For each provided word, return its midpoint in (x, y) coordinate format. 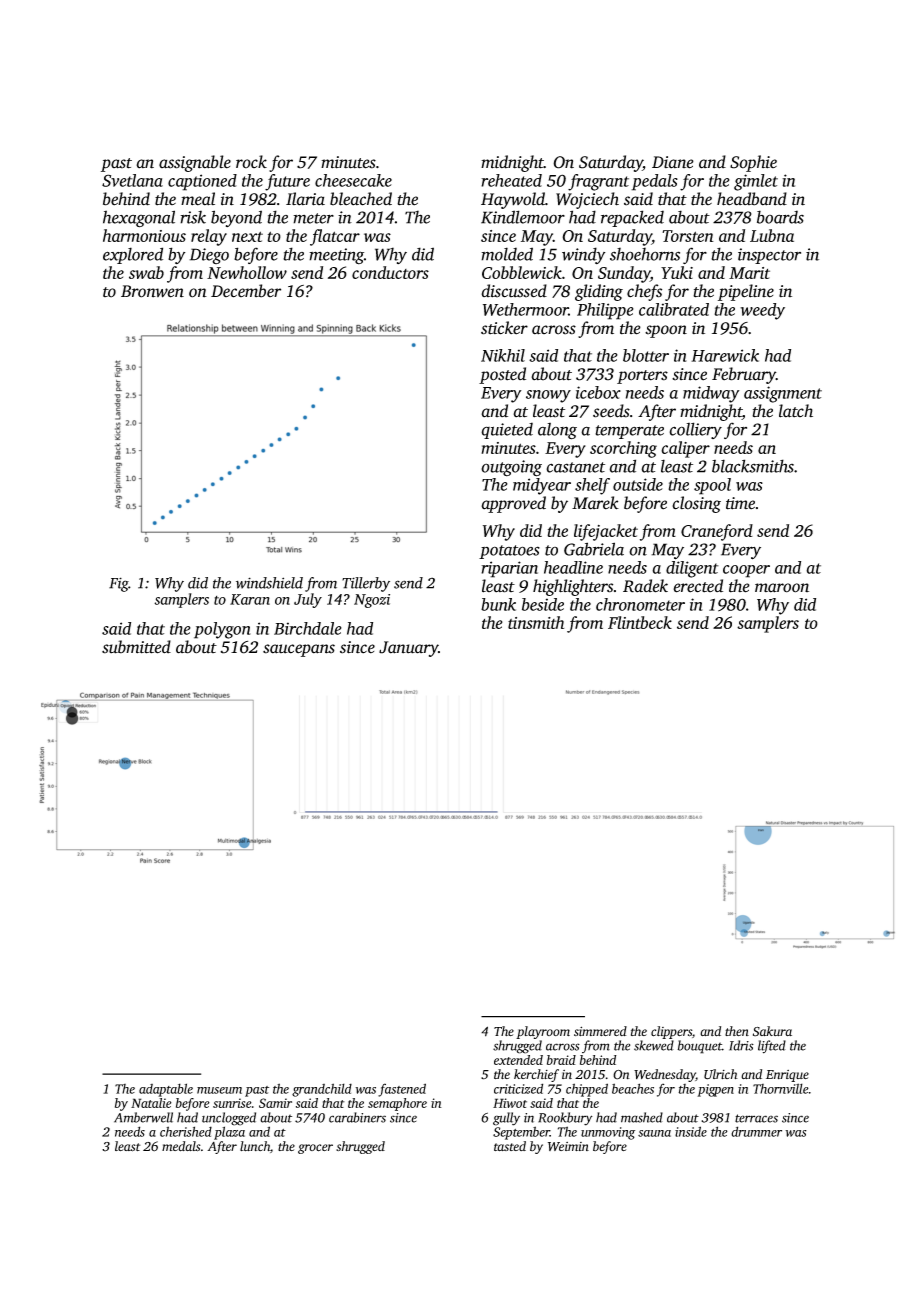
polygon (222, 630)
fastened (402, 1090)
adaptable (166, 1090)
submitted (136, 647)
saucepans (299, 650)
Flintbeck (640, 622)
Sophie (753, 163)
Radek (645, 586)
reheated (511, 180)
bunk (498, 604)
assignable (195, 163)
